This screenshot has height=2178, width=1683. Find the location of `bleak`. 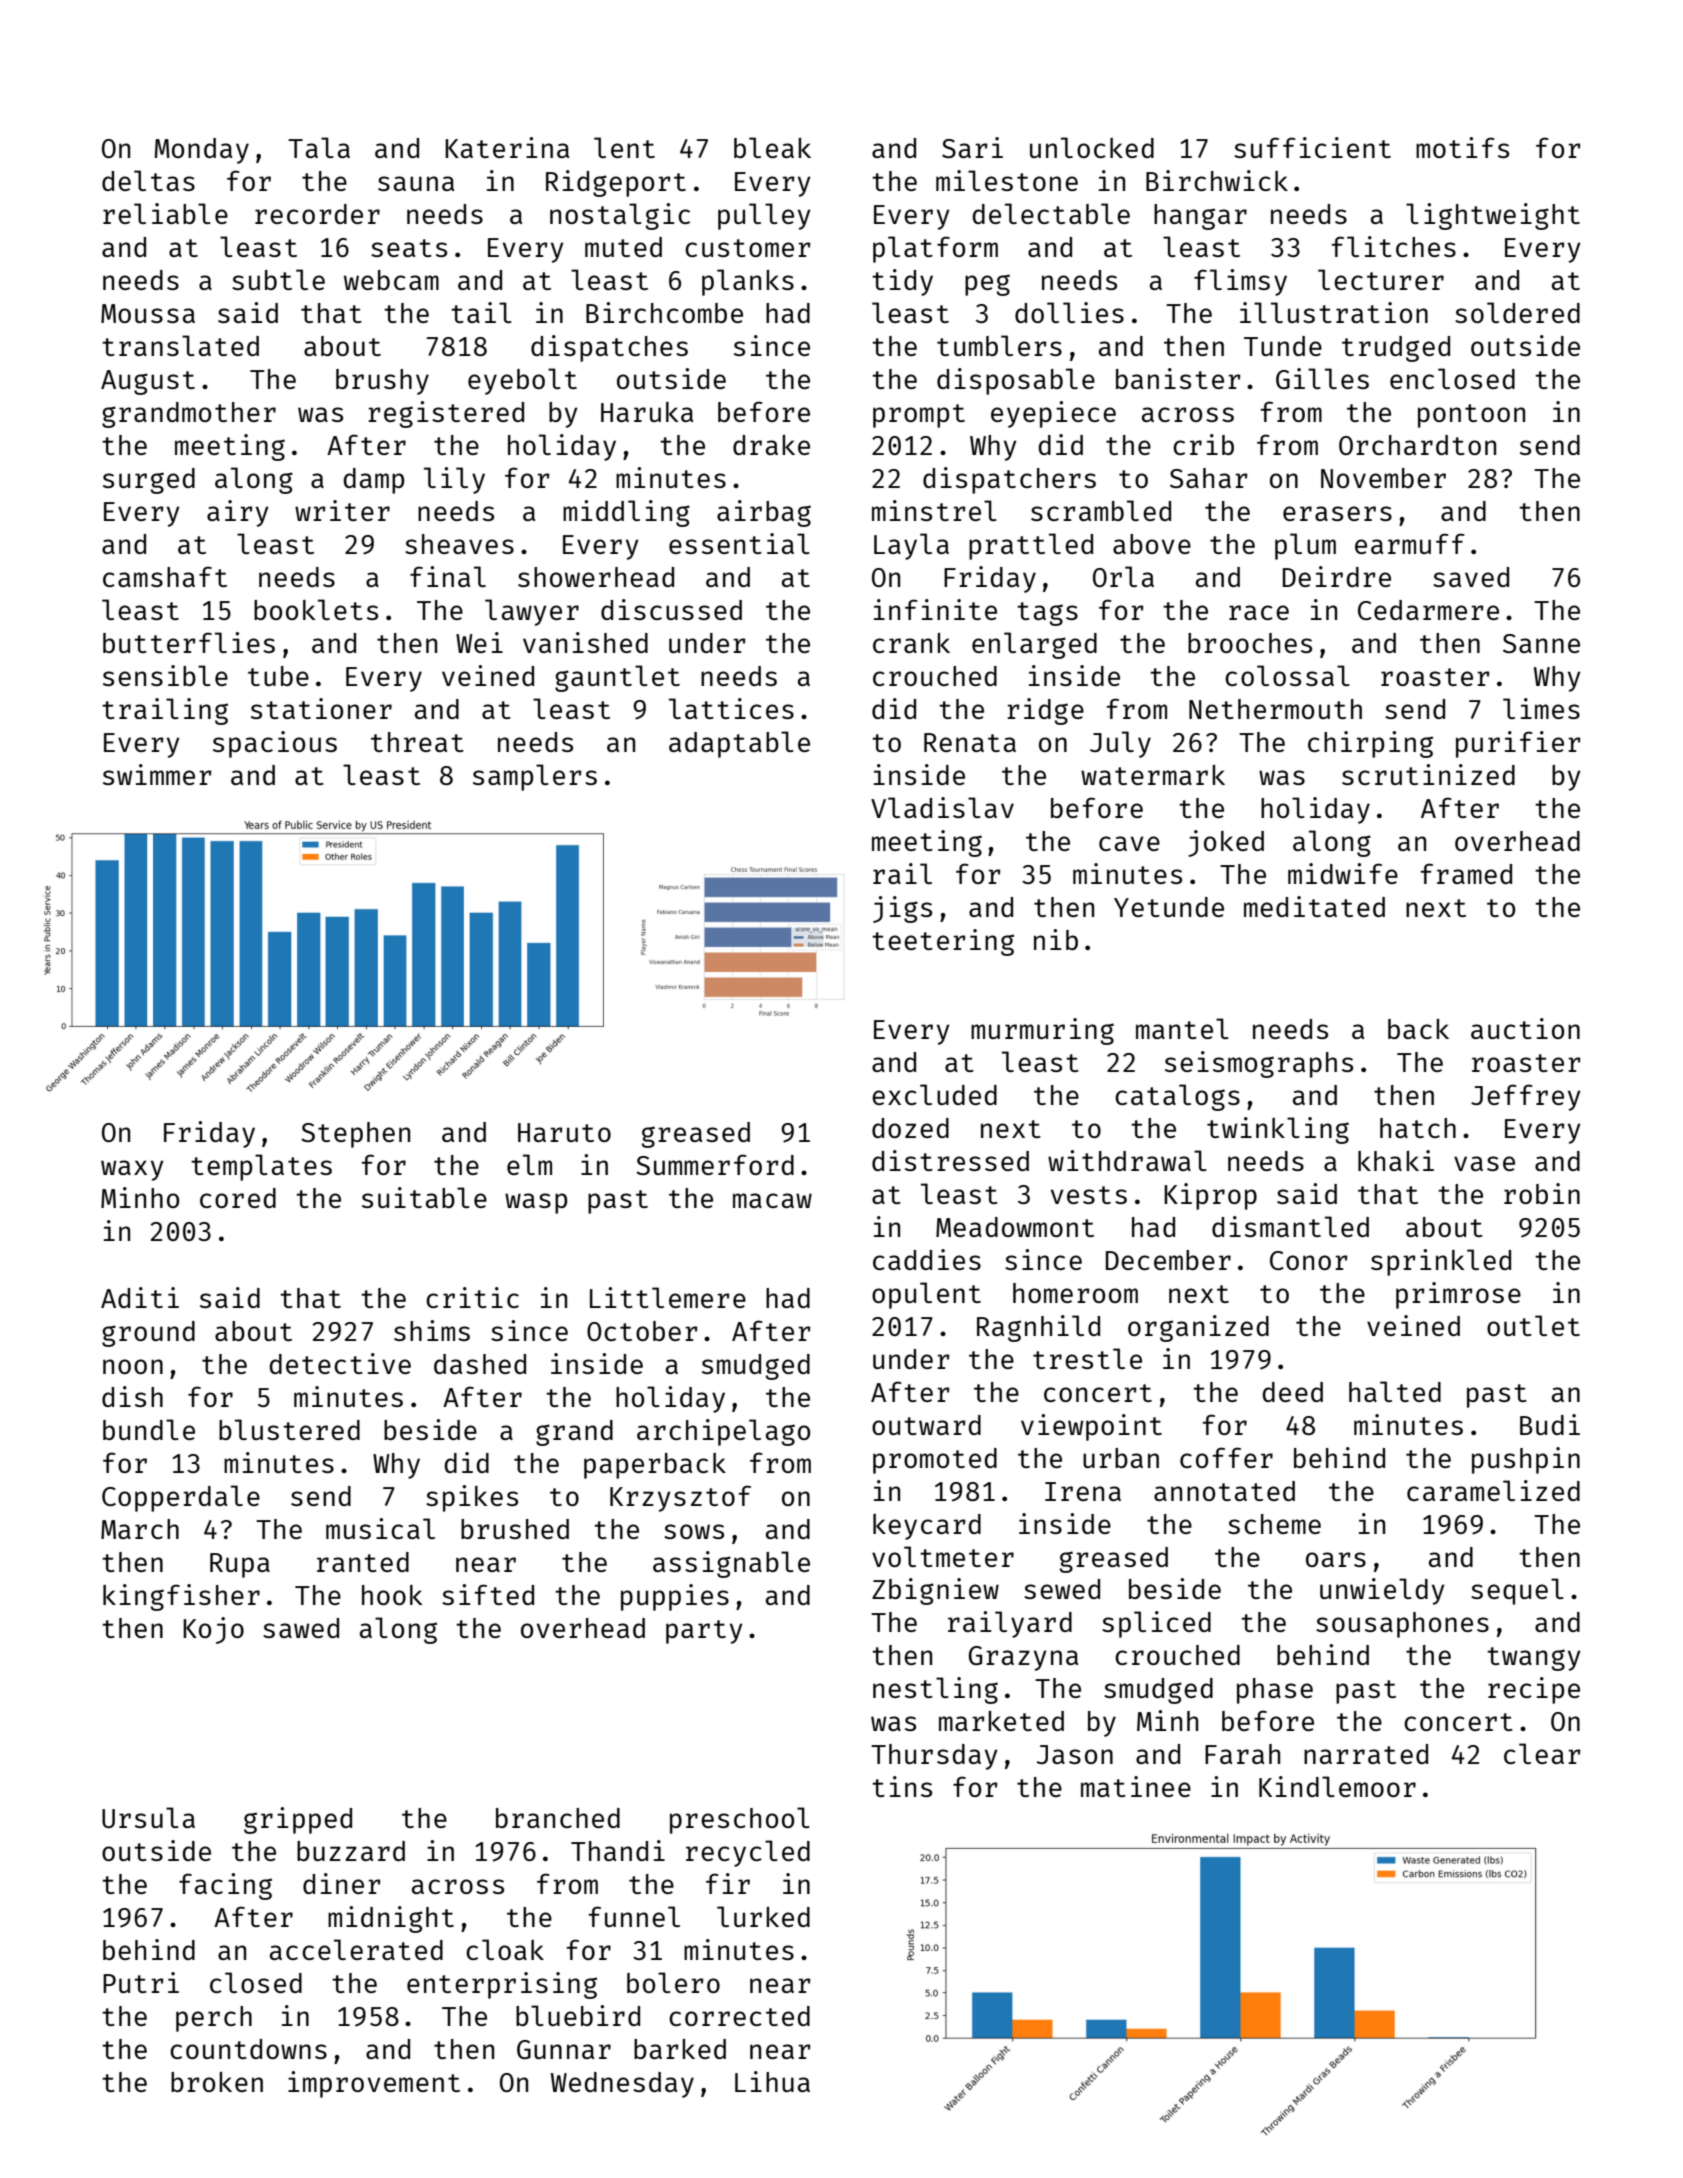

bleak is located at coordinates (772, 147).
